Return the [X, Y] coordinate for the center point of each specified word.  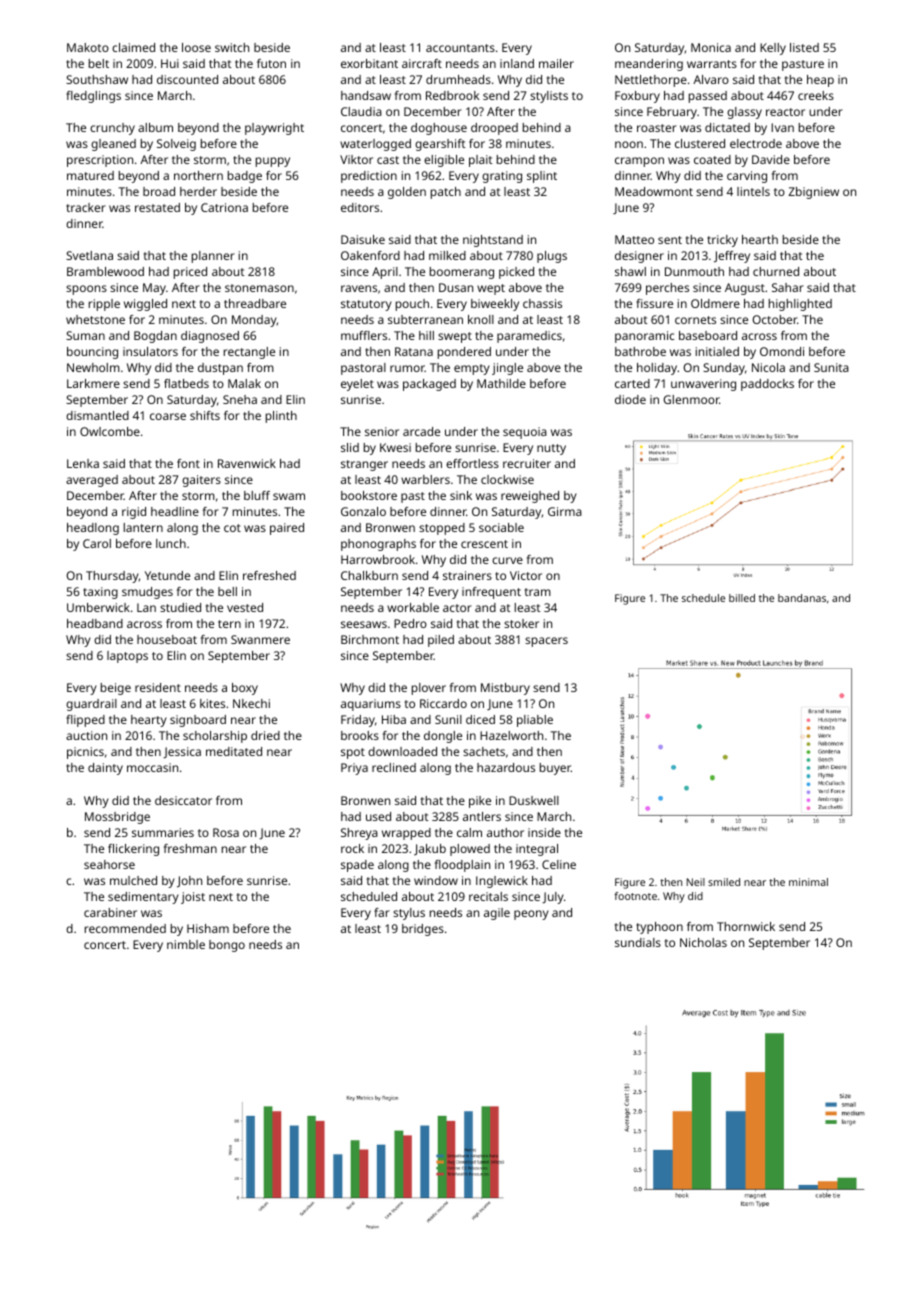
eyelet [357, 385]
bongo [227, 946]
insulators [150, 351]
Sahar [788, 287]
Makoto [88, 47]
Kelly [773, 49]
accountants [460, 48]
